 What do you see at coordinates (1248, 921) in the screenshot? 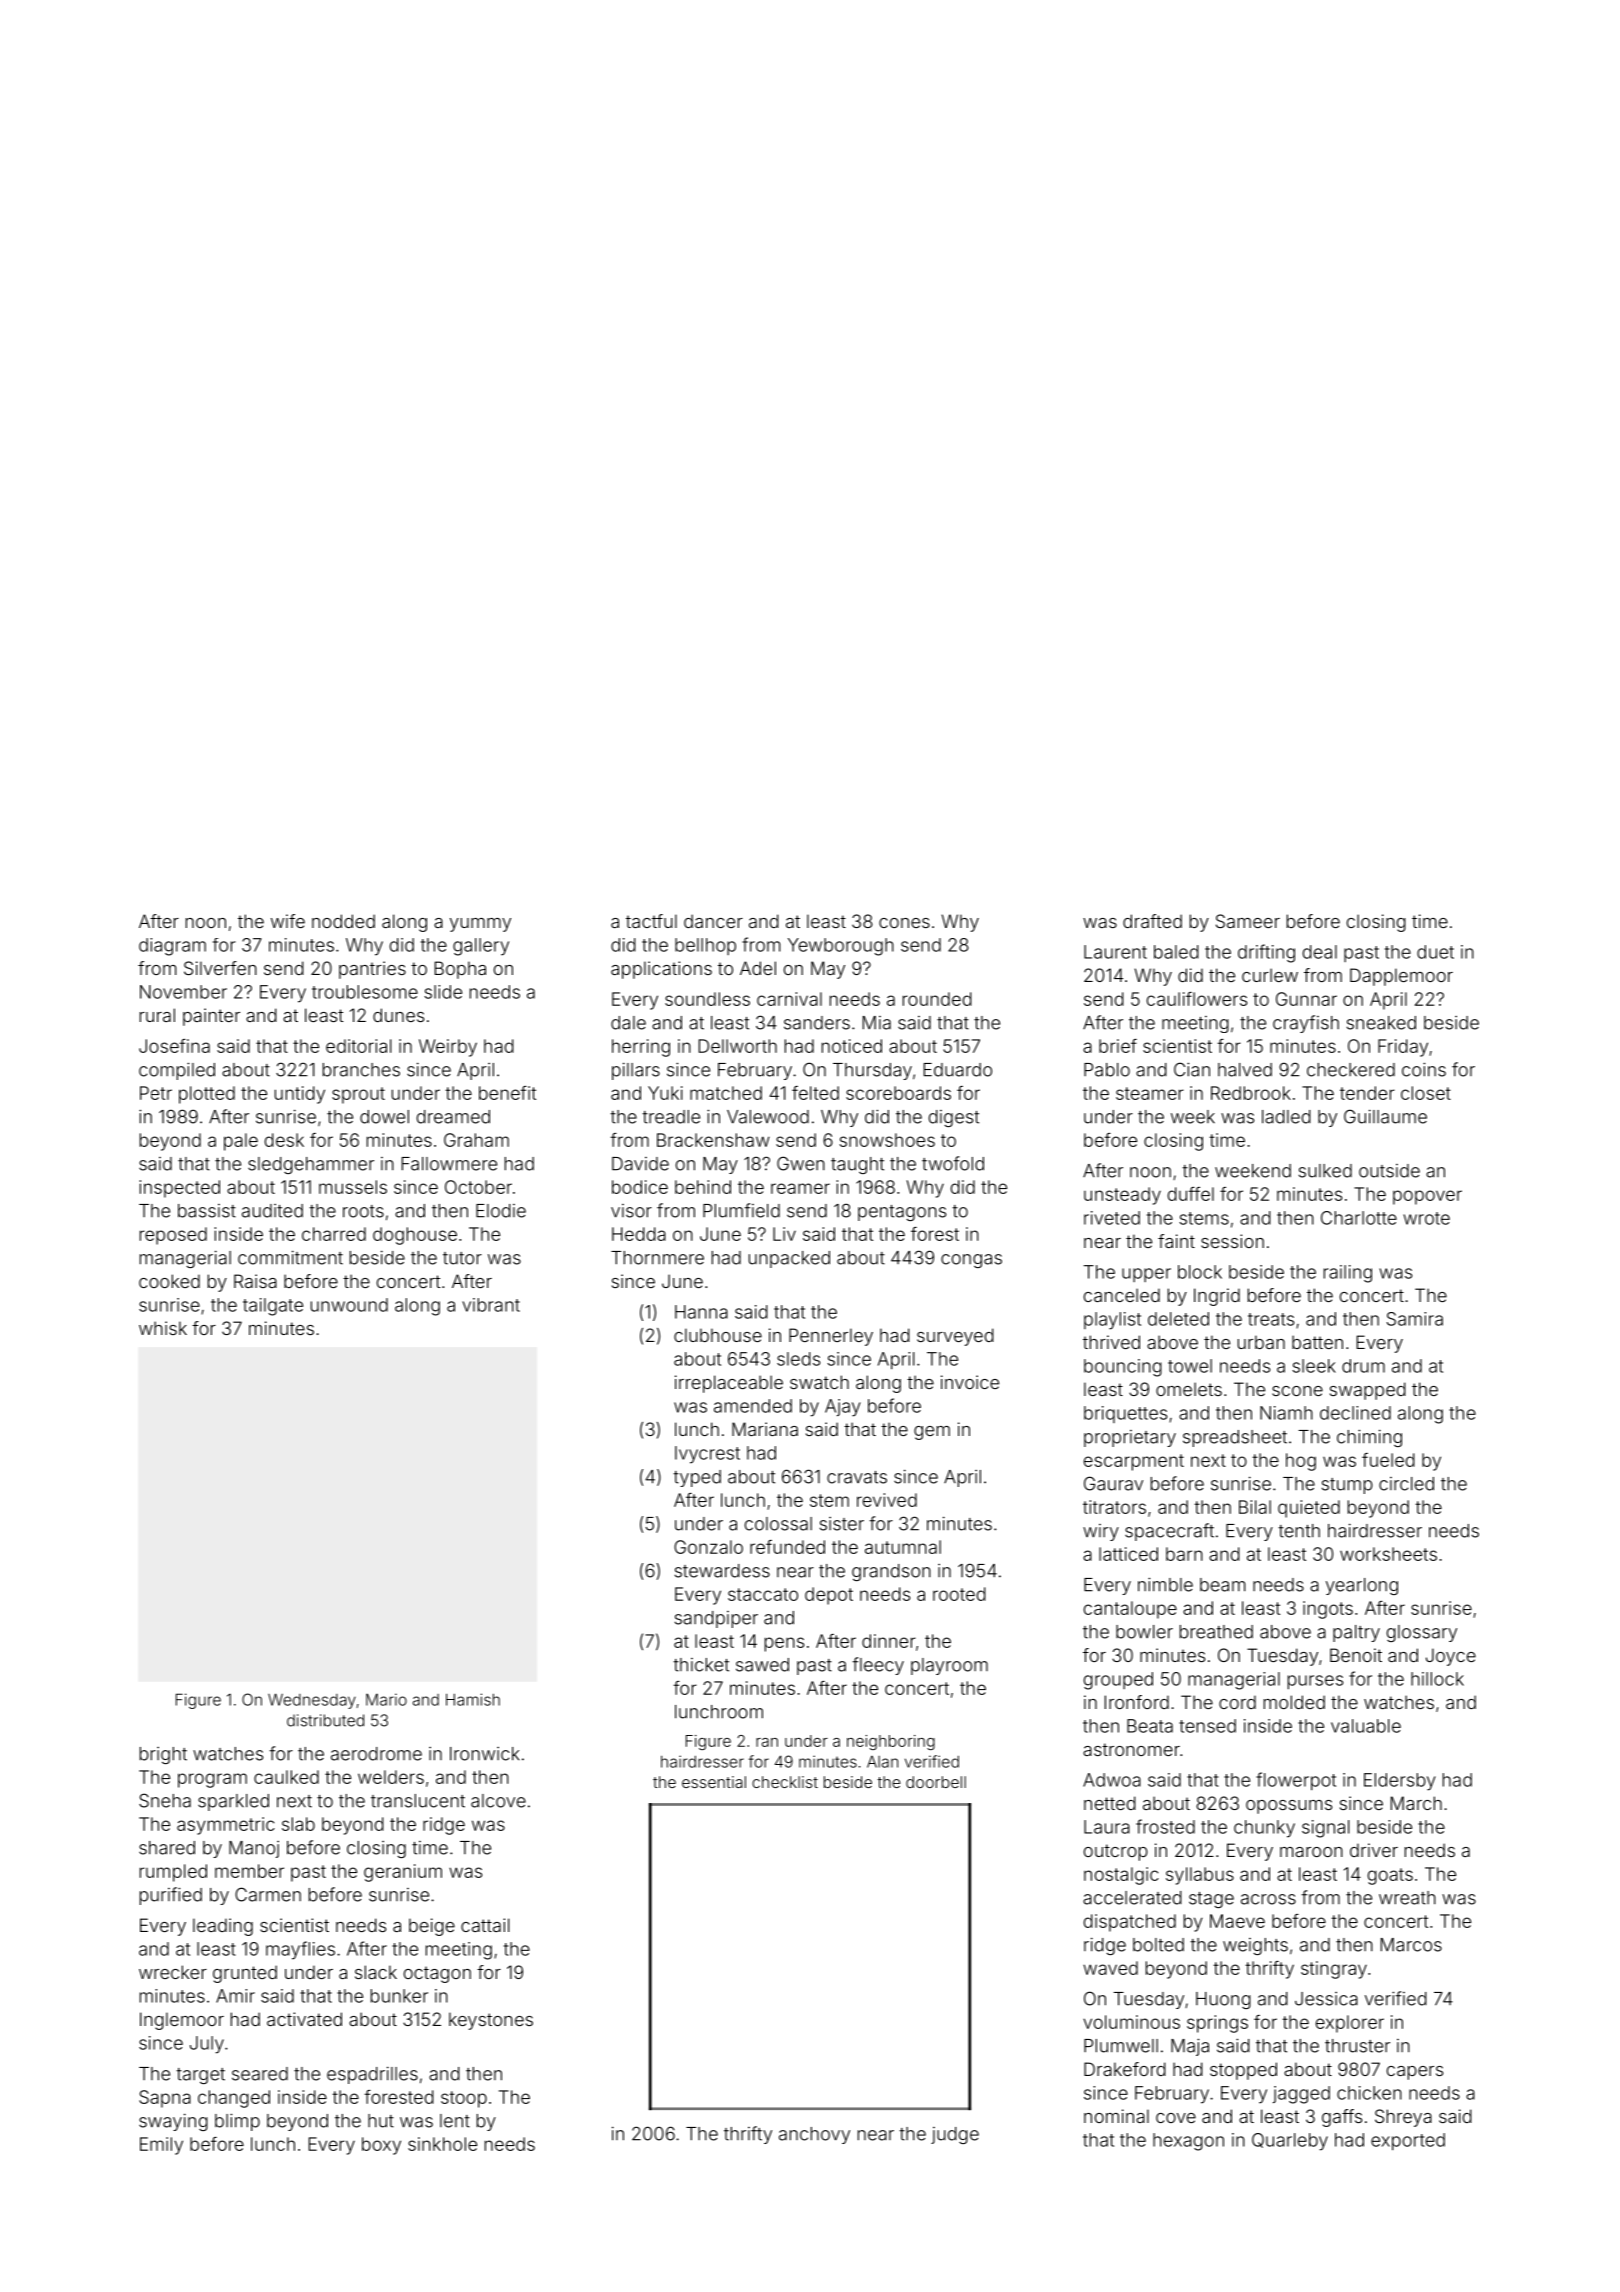
I see `Sameer` at bounding box center [1248, 921].
